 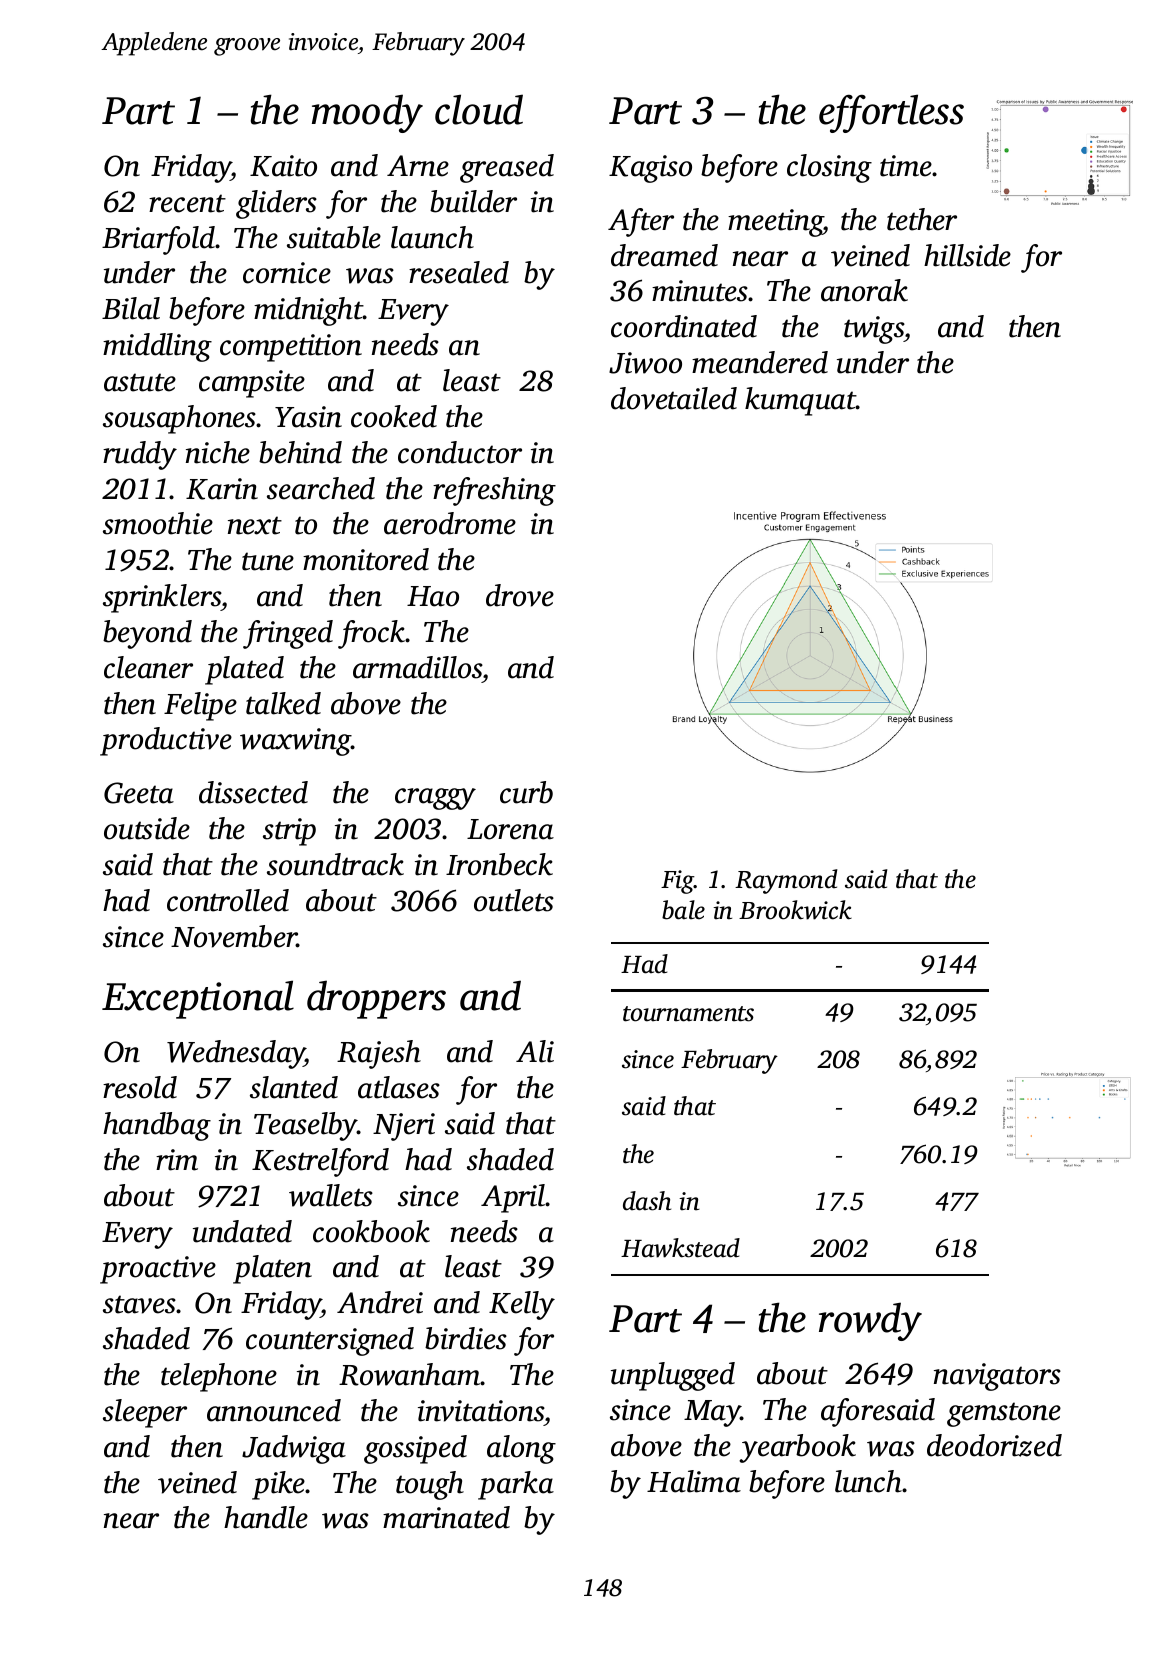 What do you see at coordinates (967, 255) in the document?
I see `hillside` at bounding box center [967, 255].
